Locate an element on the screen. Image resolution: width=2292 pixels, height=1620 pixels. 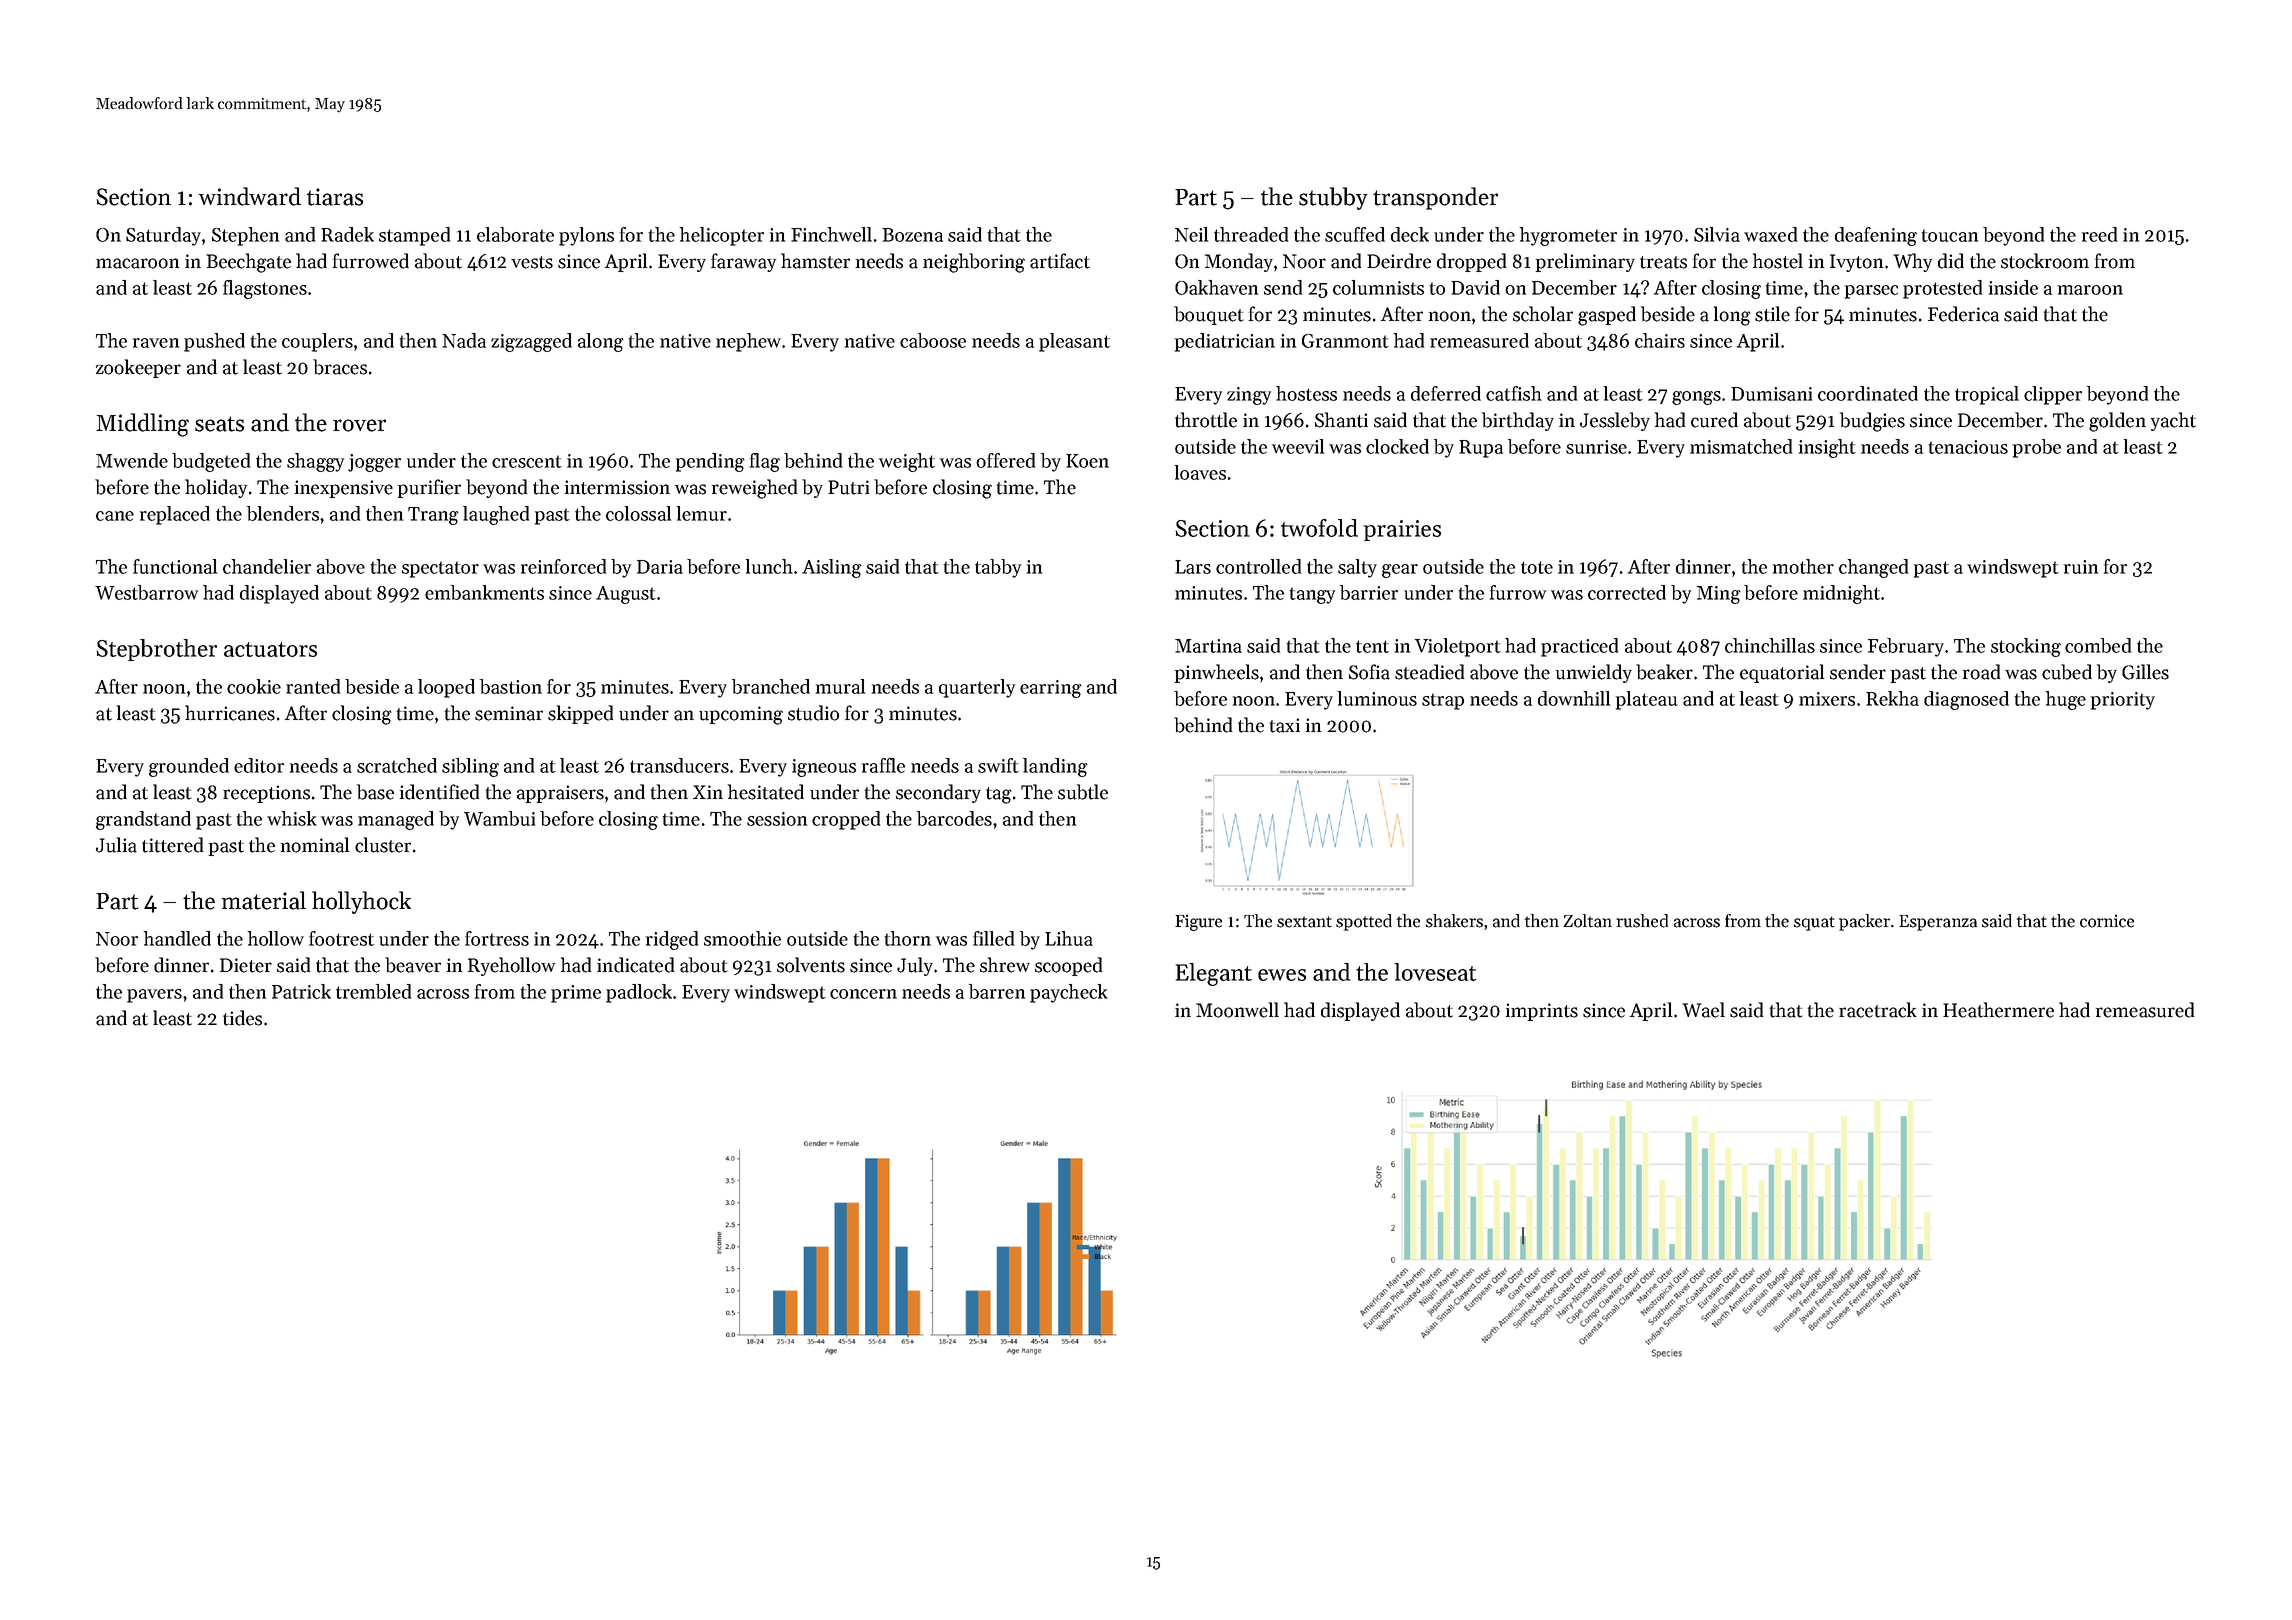
nephew is located at coordinates (748, 342).
